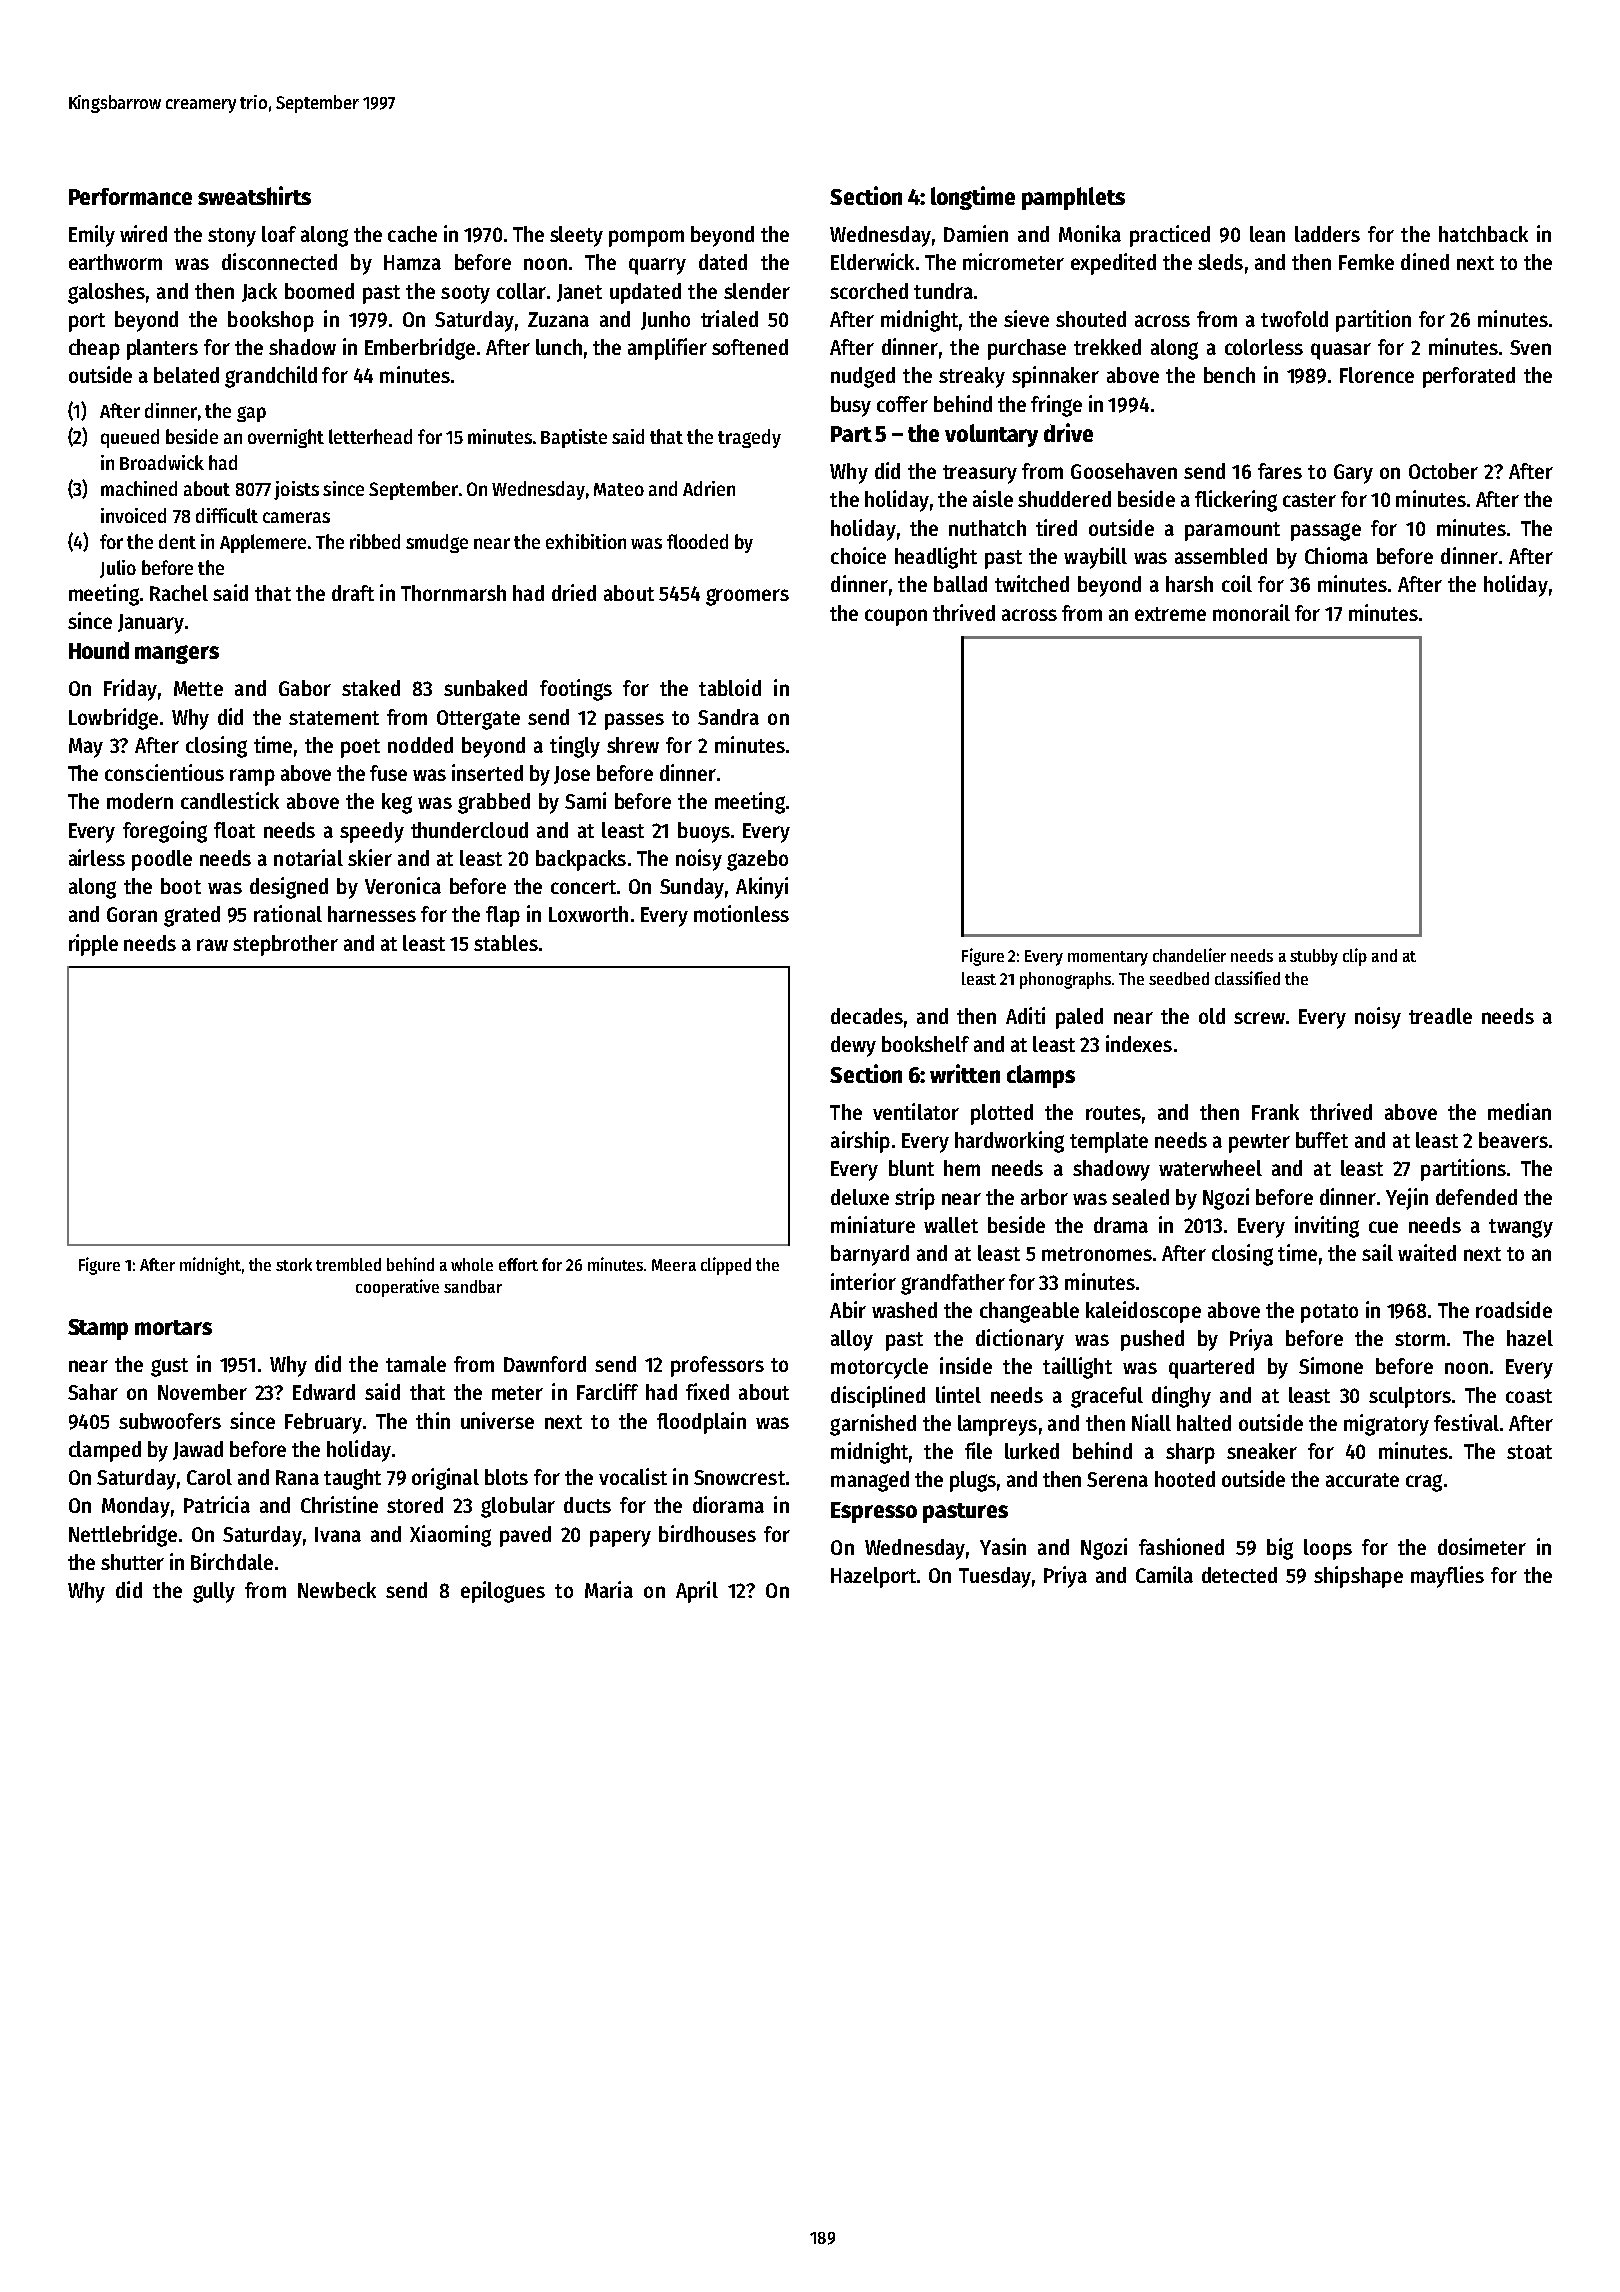 The image size is (1620, 2292). What do you see at coordinates (415, 1505) in the document?
I see `stored` at bounding box center [415, 1505].
